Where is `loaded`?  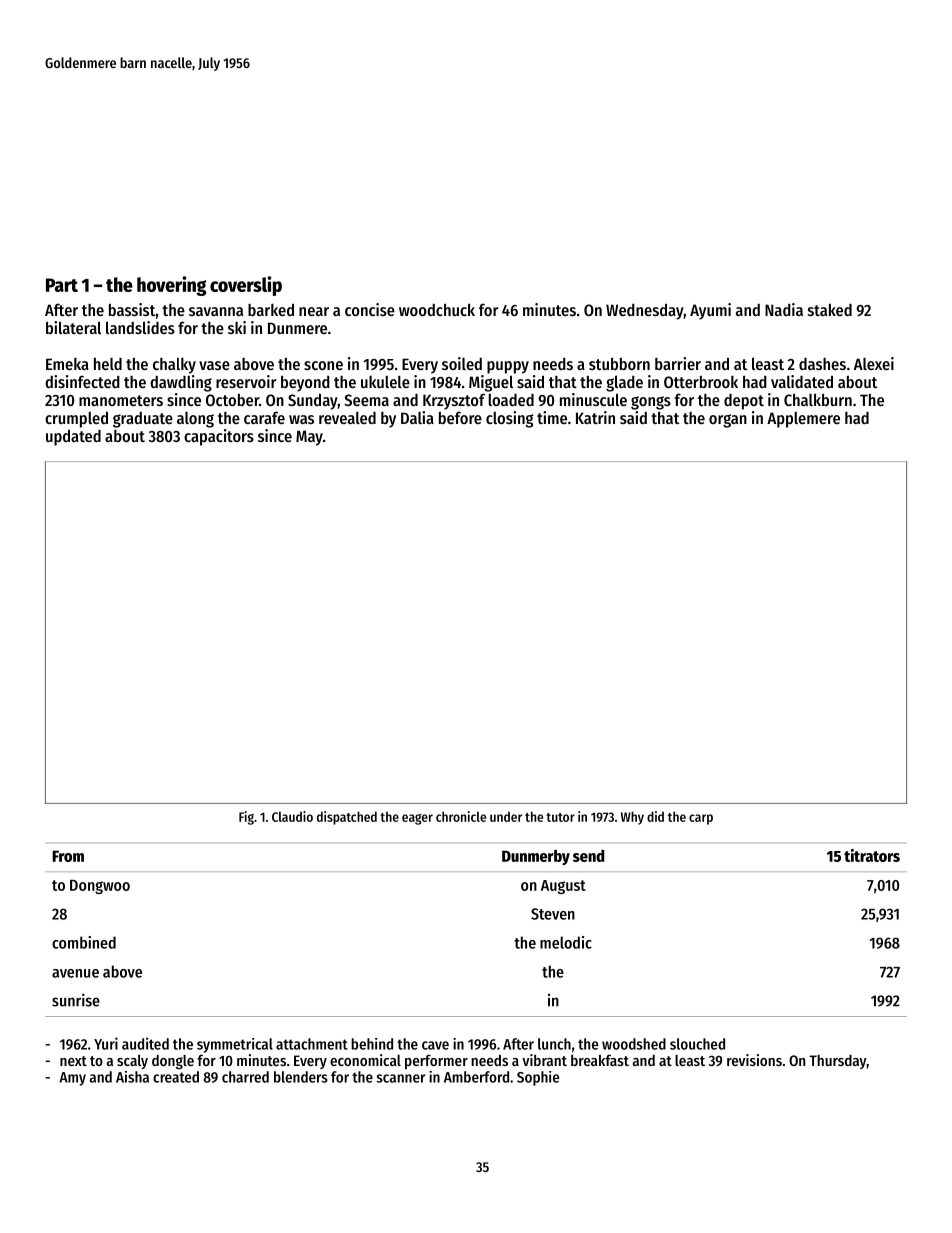 loaded is located at coordinates (511, 400).
